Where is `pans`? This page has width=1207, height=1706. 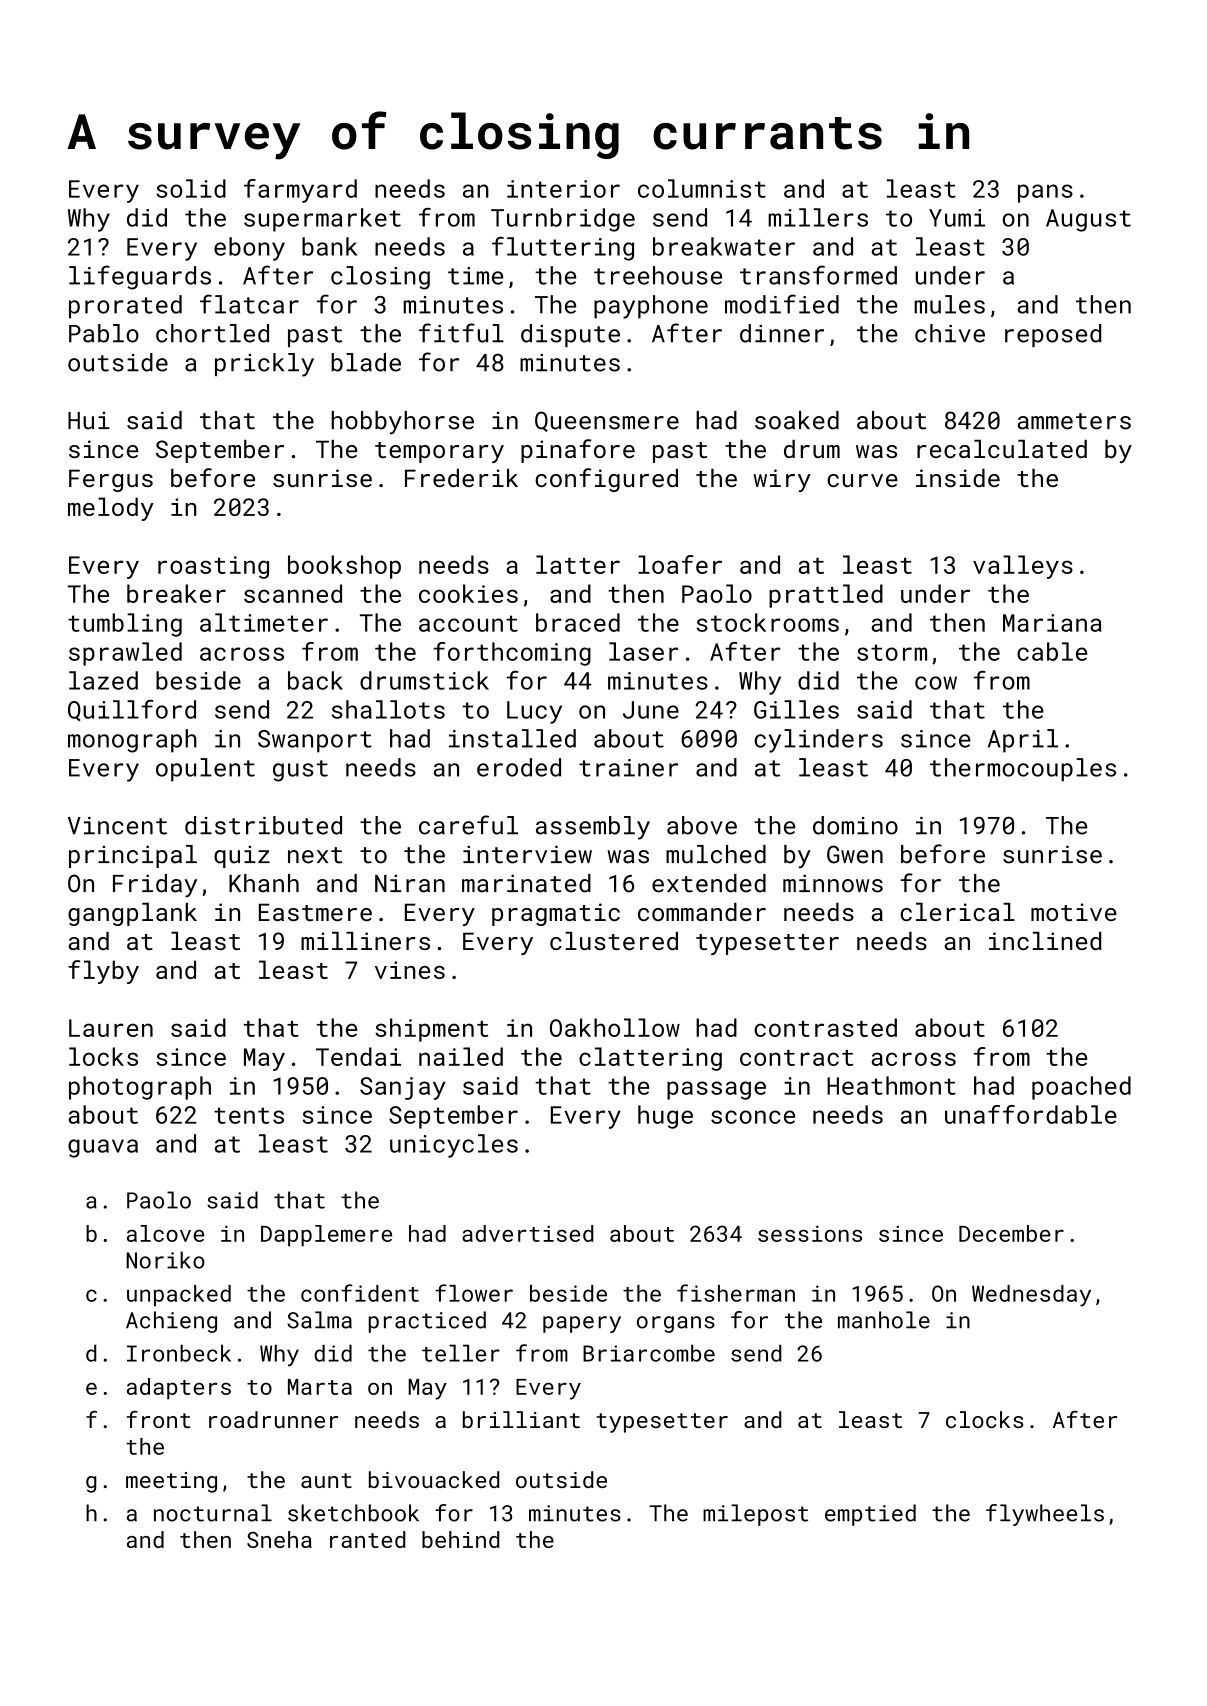 pans is located at coordinates (1045, 193).
